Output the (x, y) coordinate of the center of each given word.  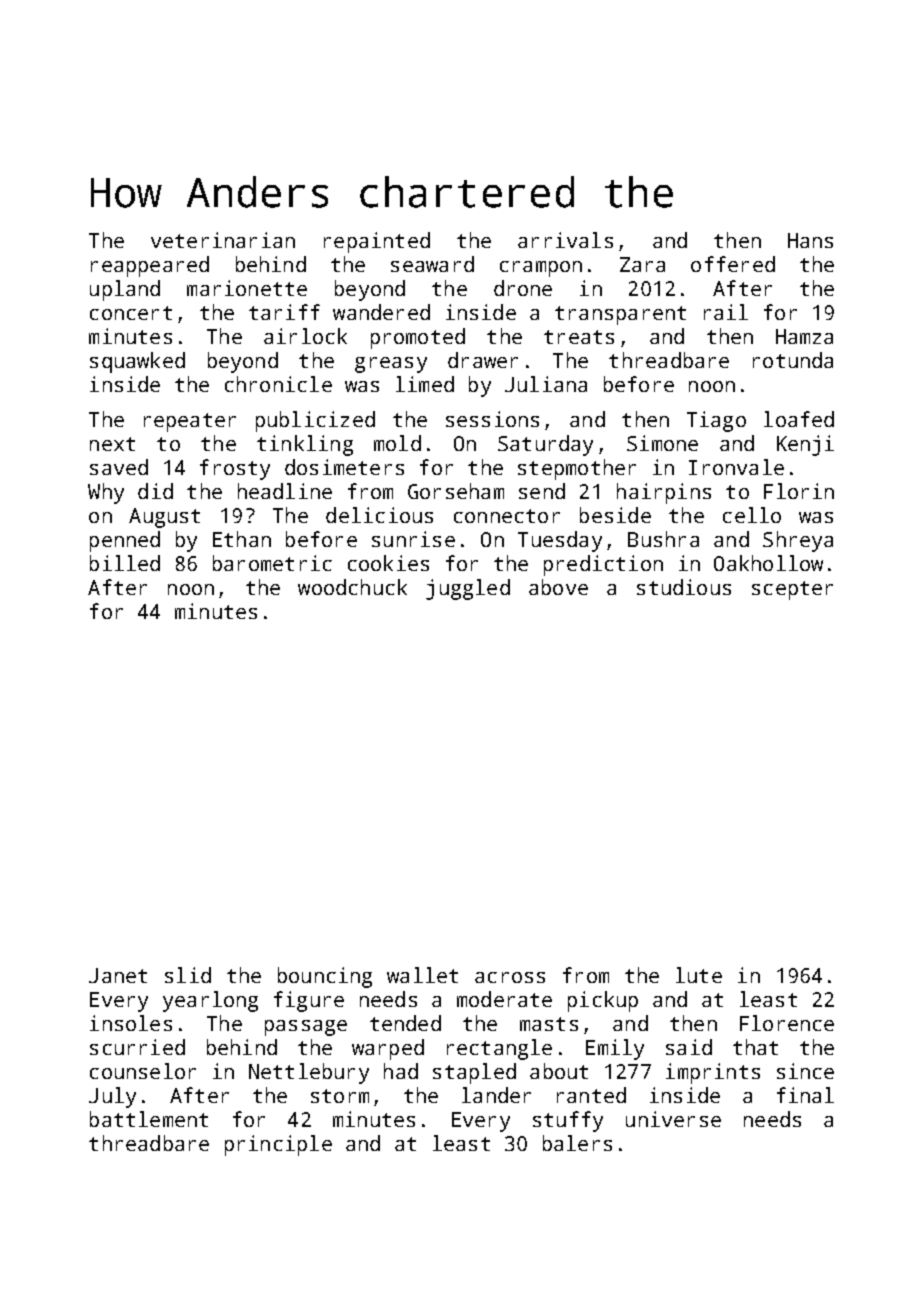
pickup (603, 1001)
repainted (377, 242)
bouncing (325, 977)
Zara (642, 264)
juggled (468, 589)
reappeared (150, 266)
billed (125, 563)
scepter (792, 590)
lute (699, 975)
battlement (149, 1119)
